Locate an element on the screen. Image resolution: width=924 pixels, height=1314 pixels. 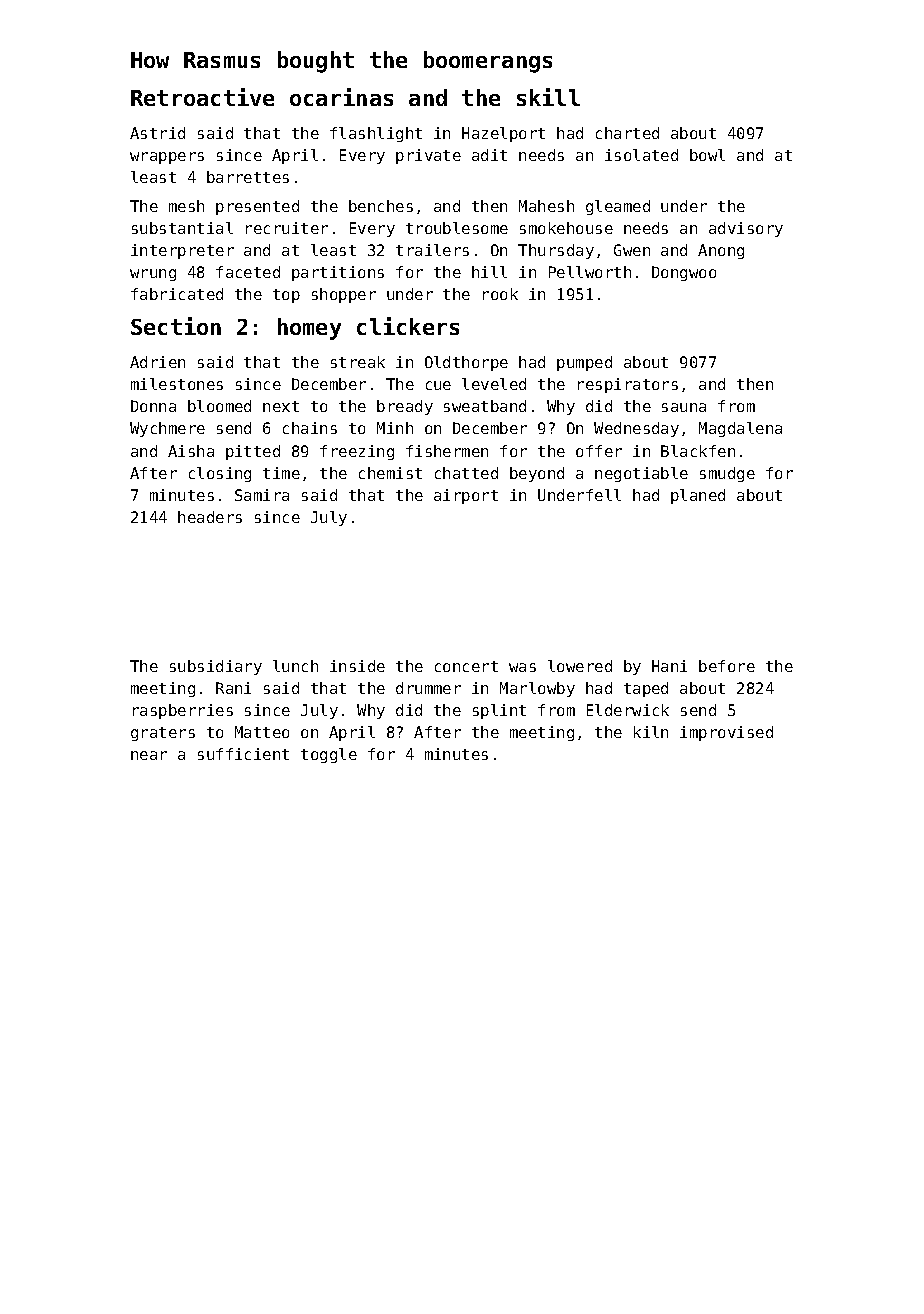
Retroactive is located at coordinates (202, 97).
